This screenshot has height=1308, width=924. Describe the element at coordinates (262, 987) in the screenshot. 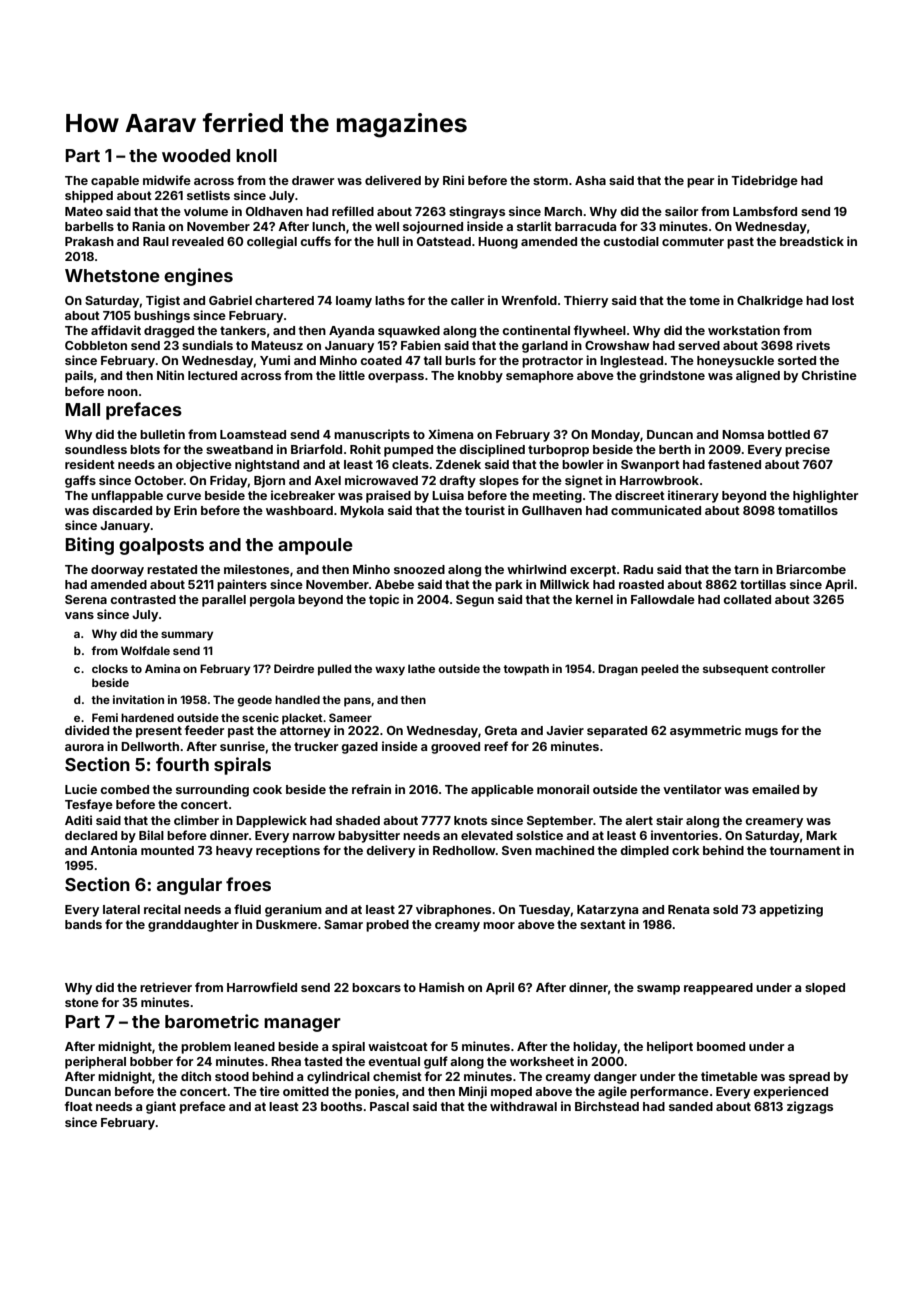

I see `Harrowfield` at that location.
